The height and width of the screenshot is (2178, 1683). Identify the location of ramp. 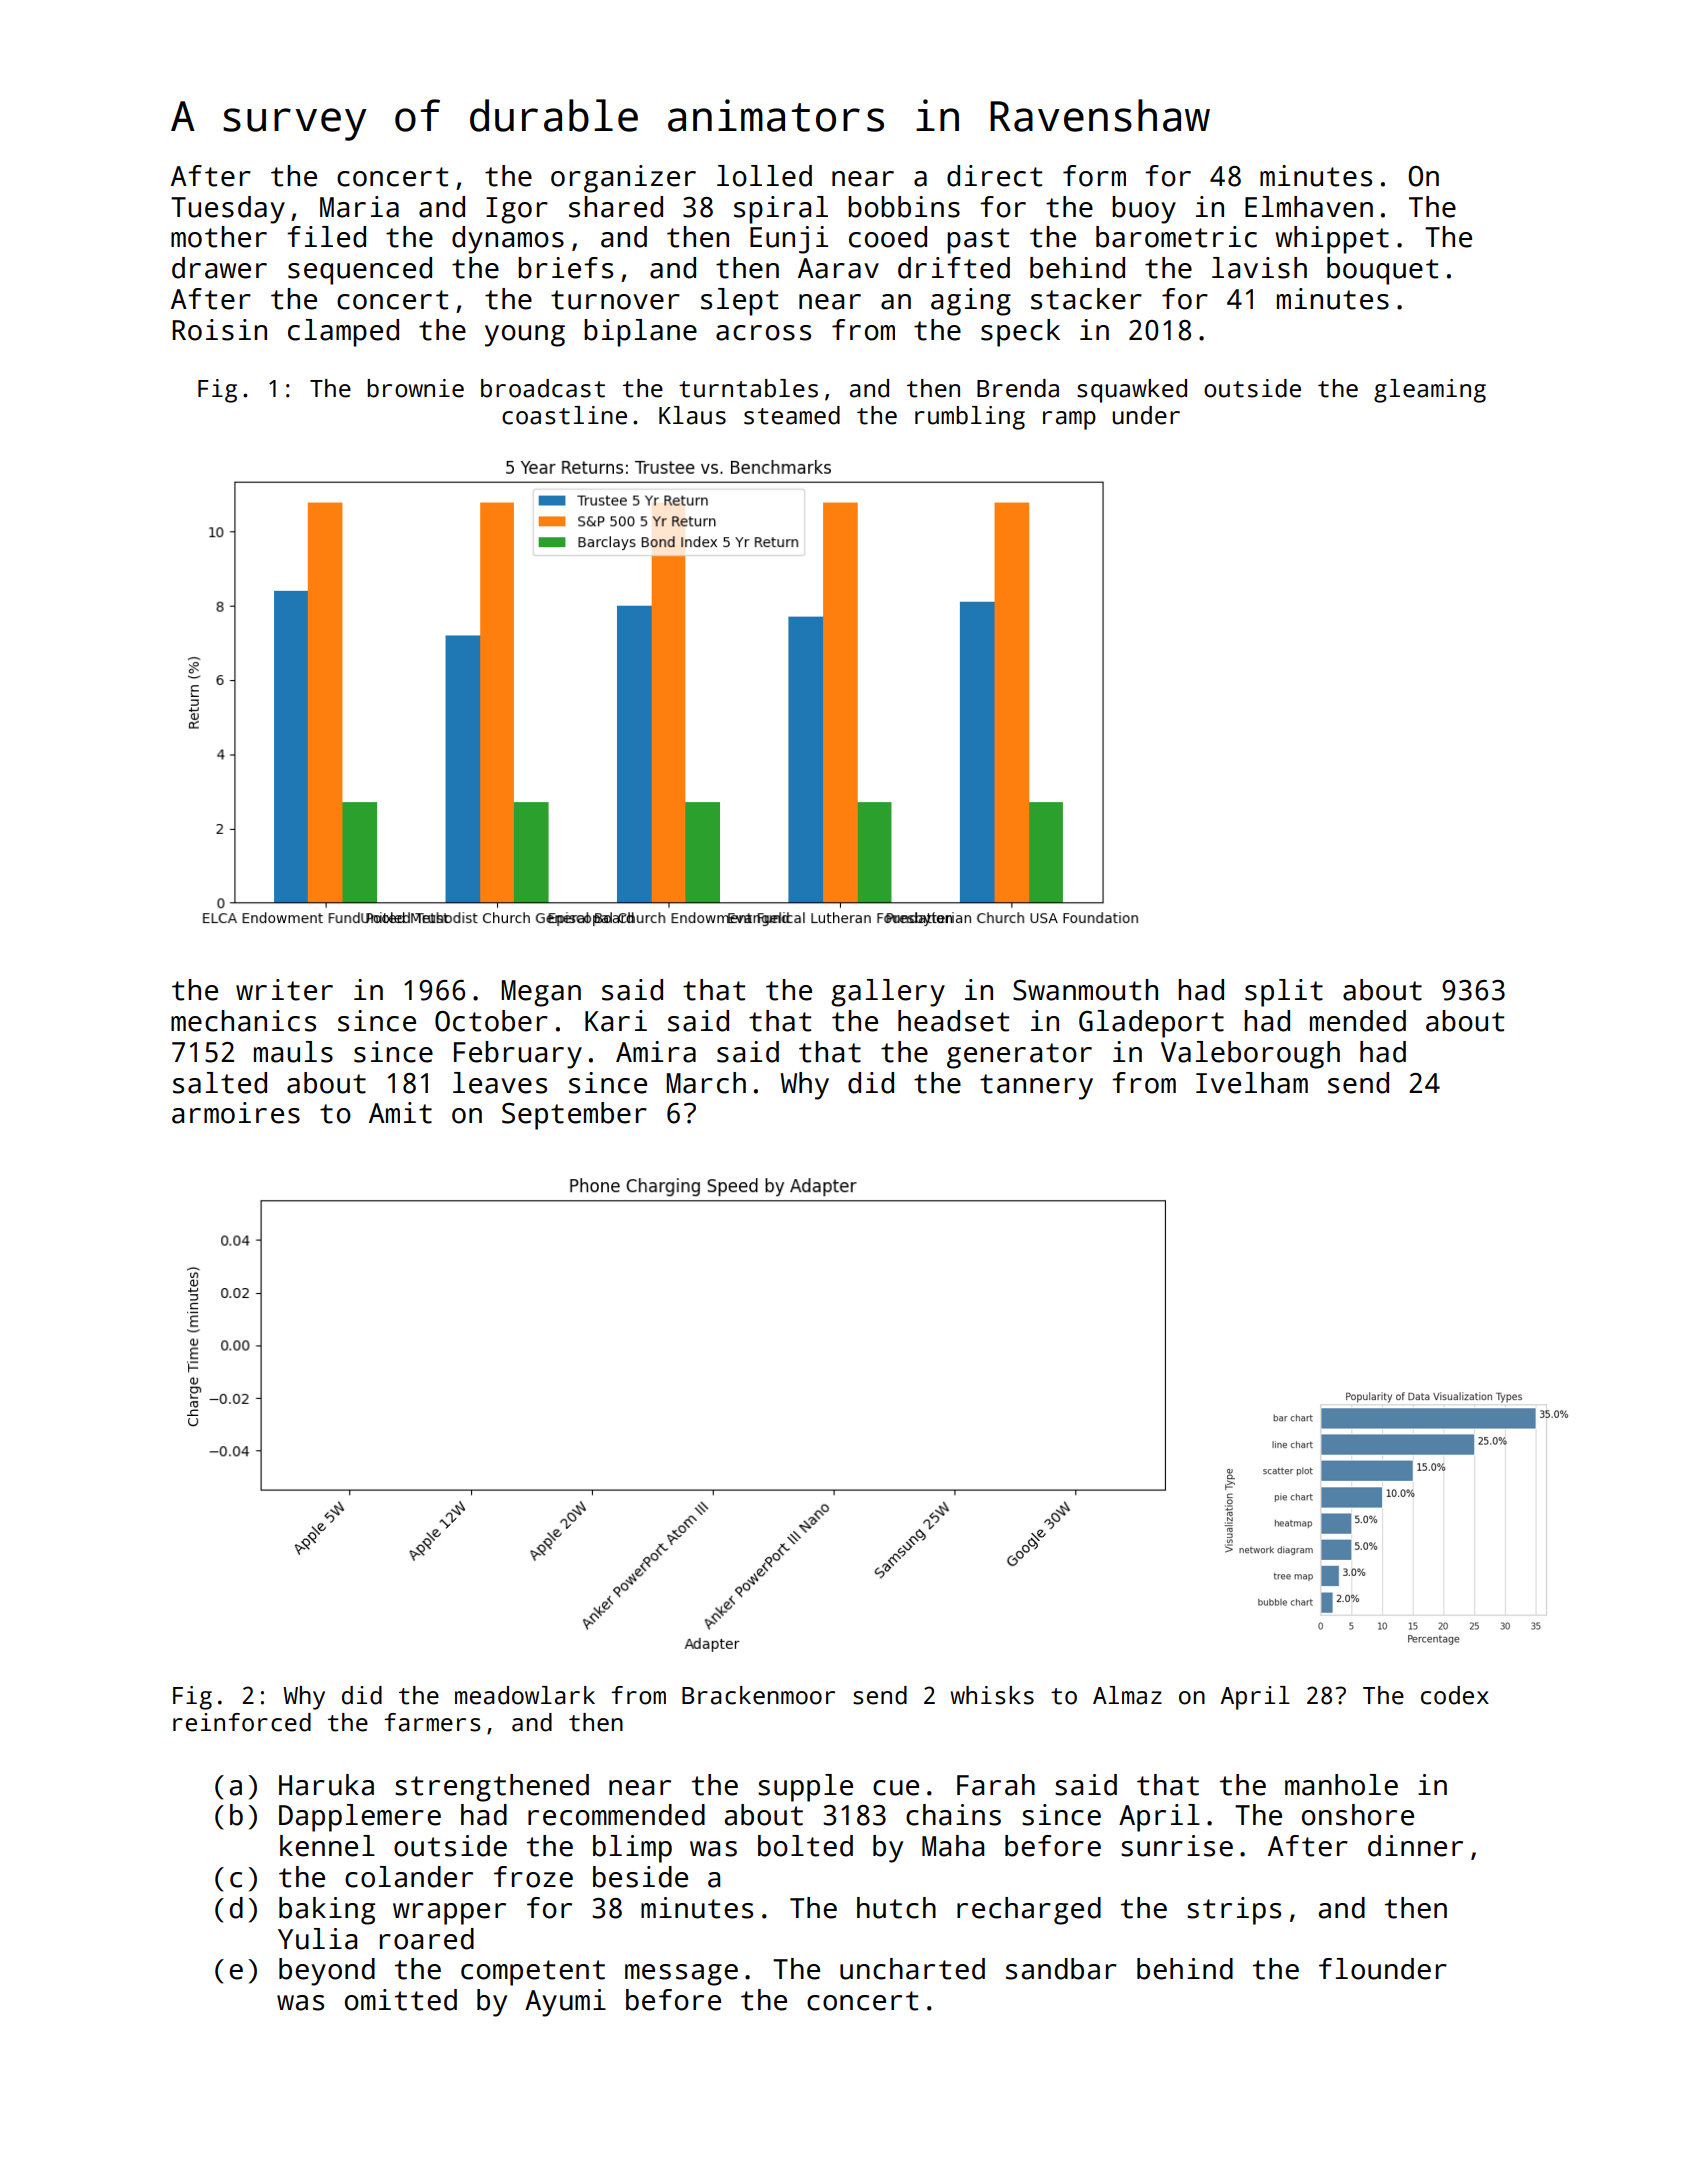
(1069, 420).
